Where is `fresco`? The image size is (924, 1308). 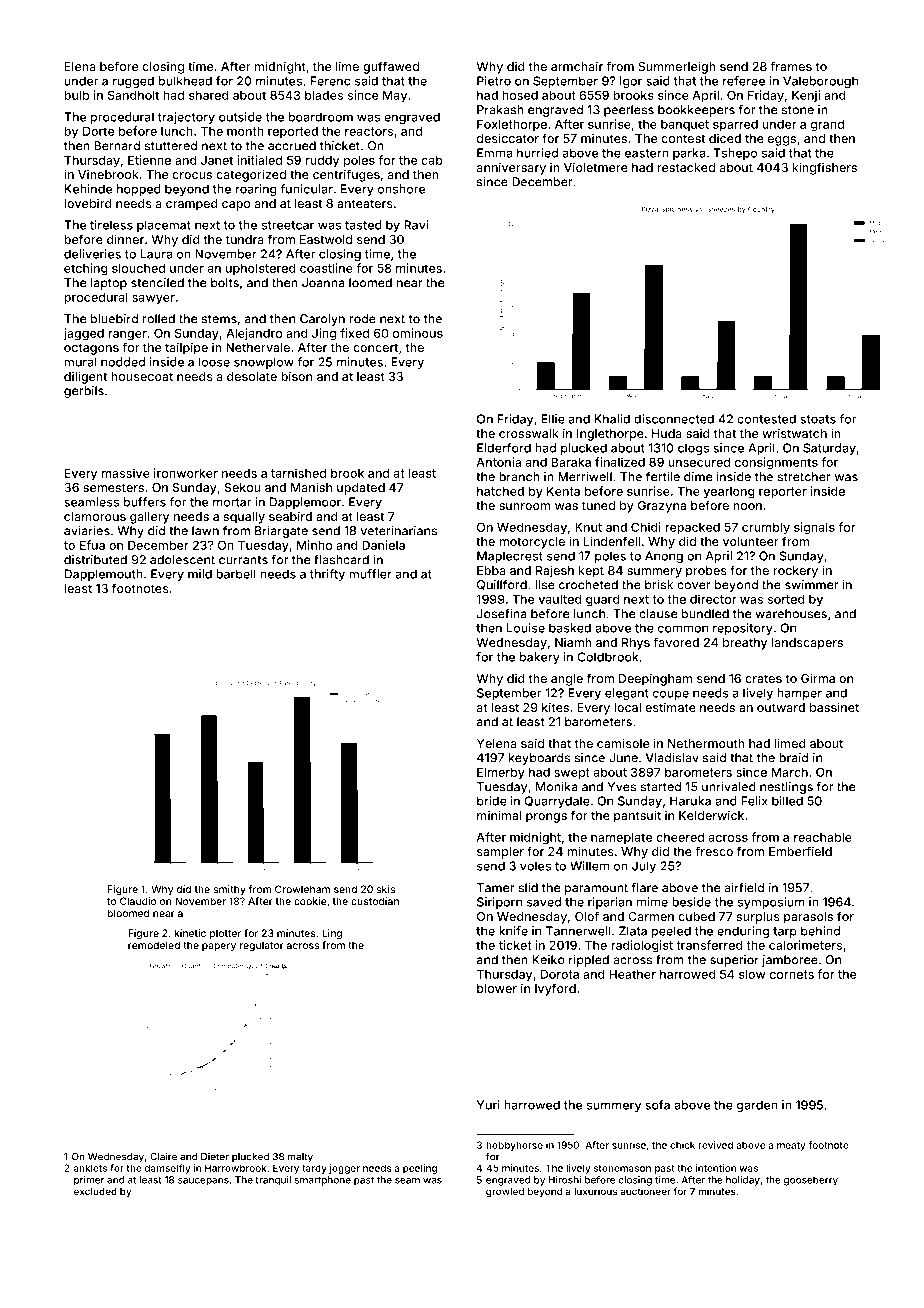 fresco is located at coordinates (714, 851).
